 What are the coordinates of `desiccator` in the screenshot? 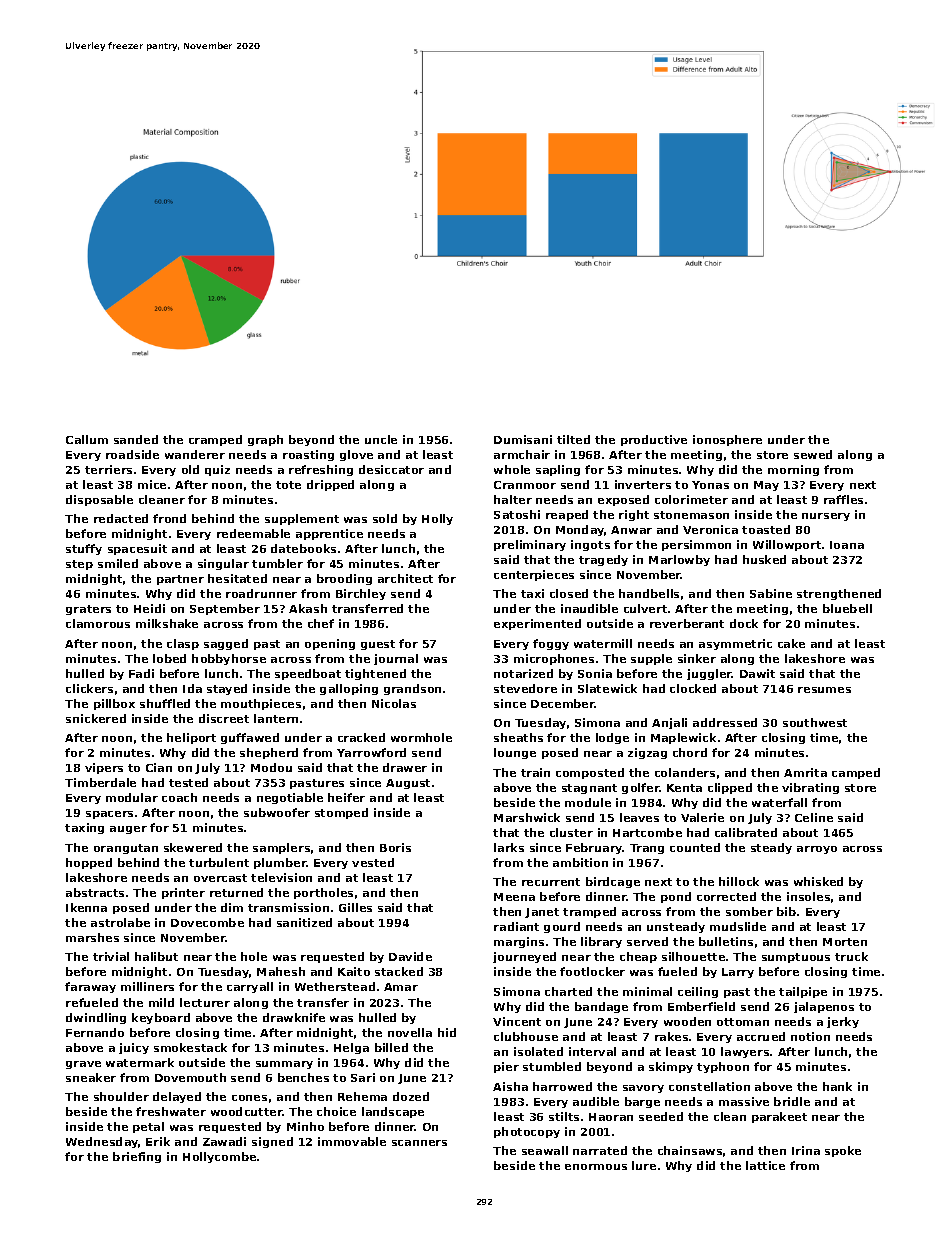 It's located at (391, 469).
